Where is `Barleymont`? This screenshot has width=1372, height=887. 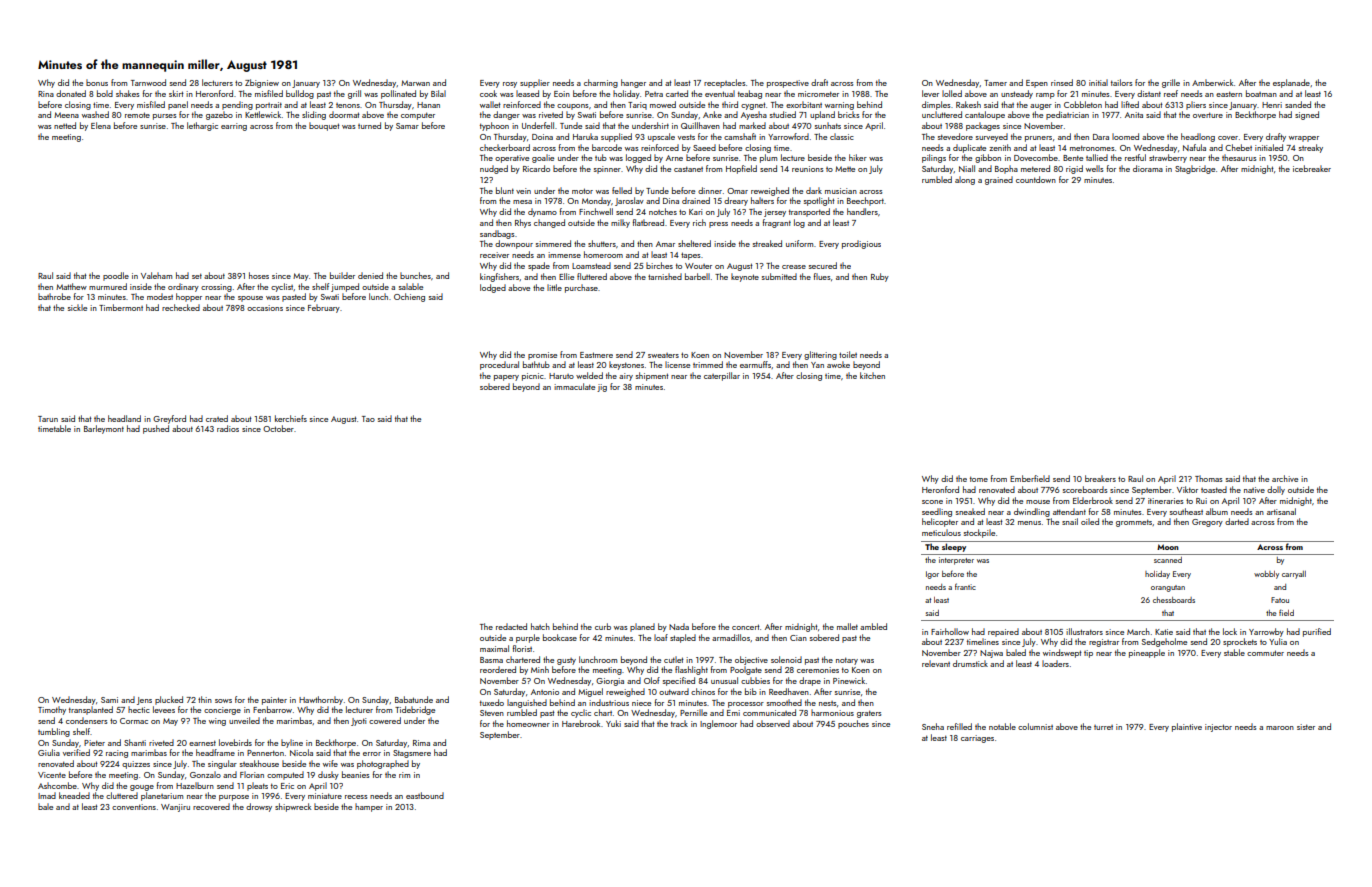 Barleymont is located at coordinates (104, 429).
